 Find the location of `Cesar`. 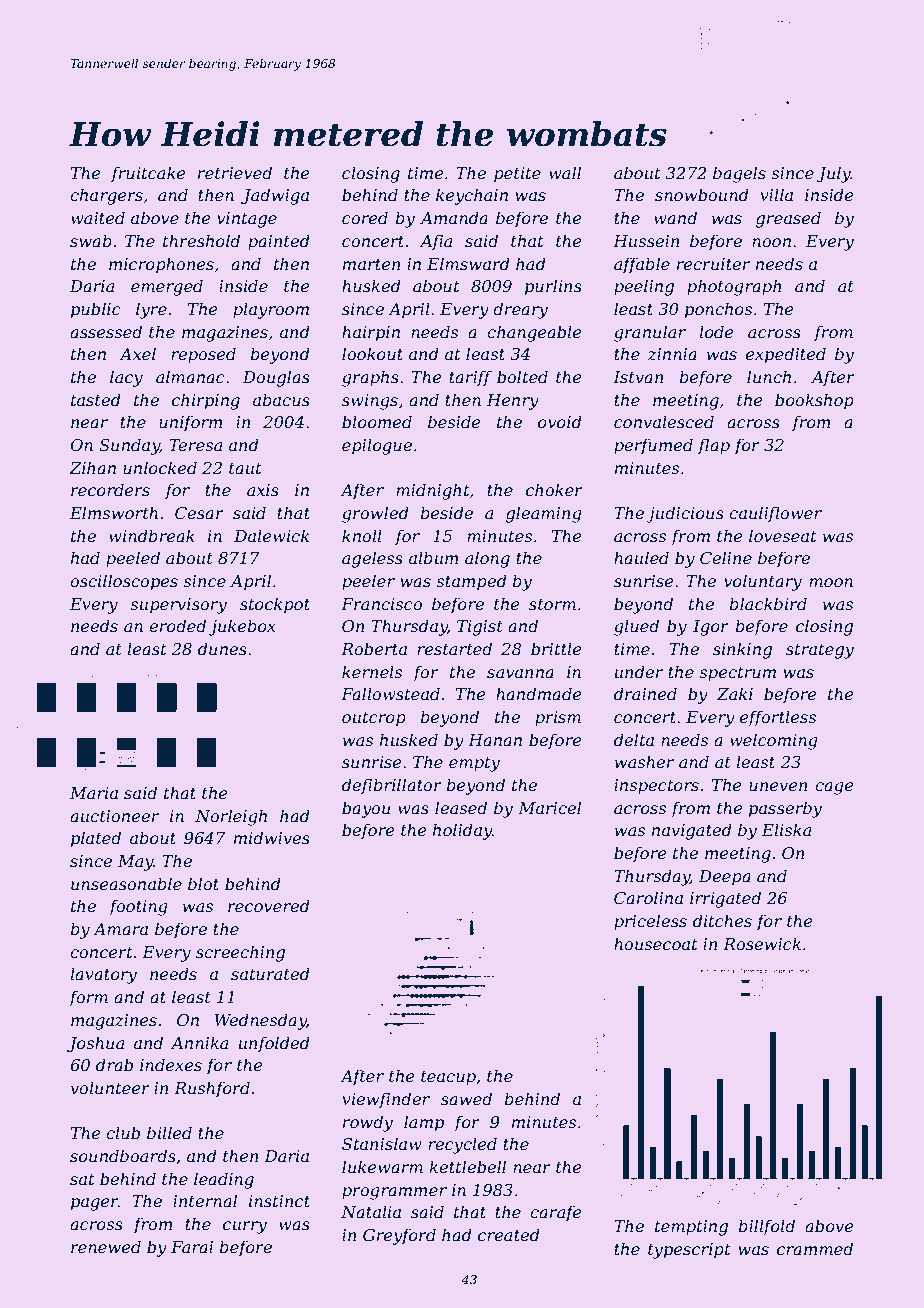

Cesar is located at coordinates (199, 513).
